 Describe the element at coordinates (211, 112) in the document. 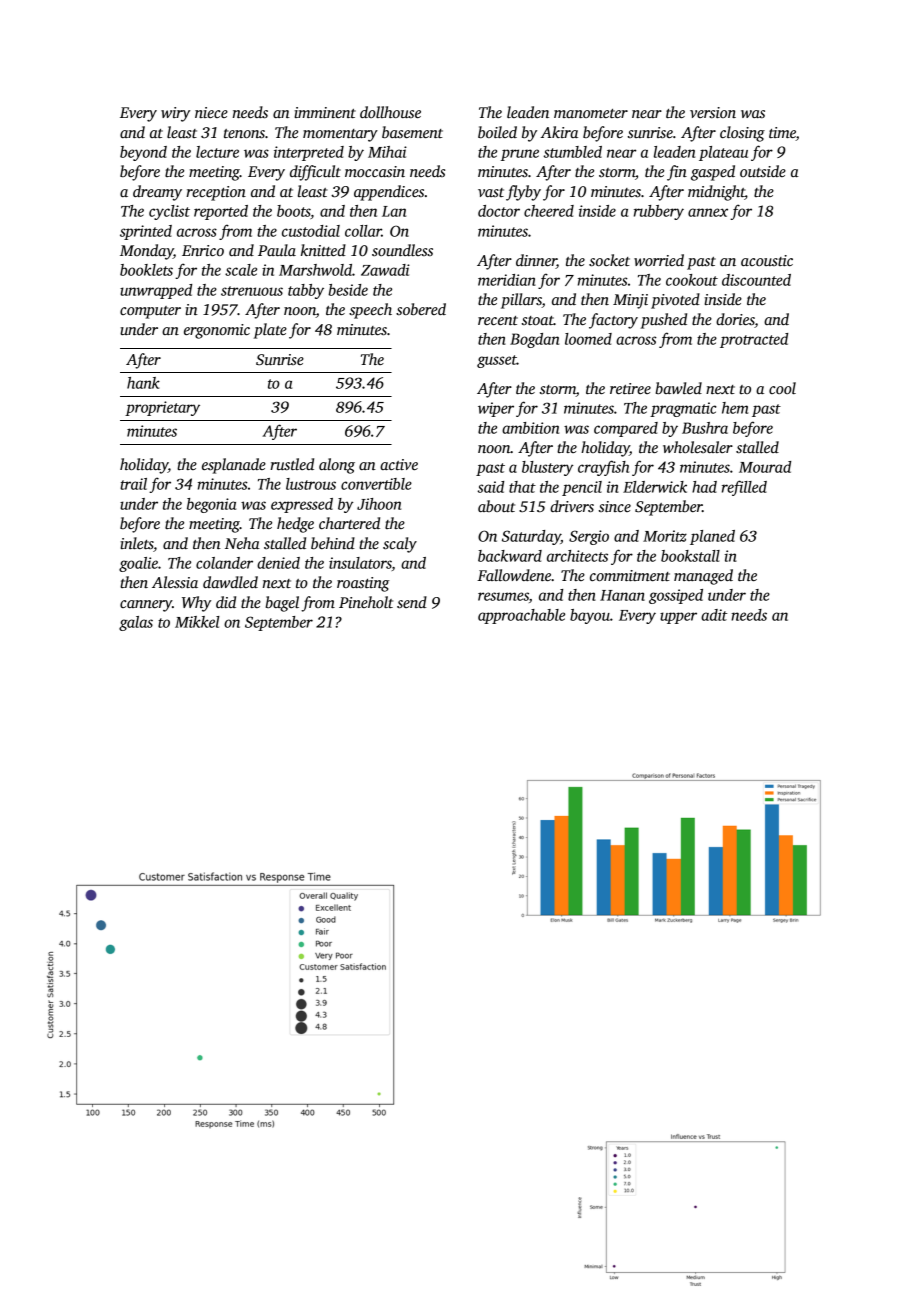

I see `niece` at that location.
